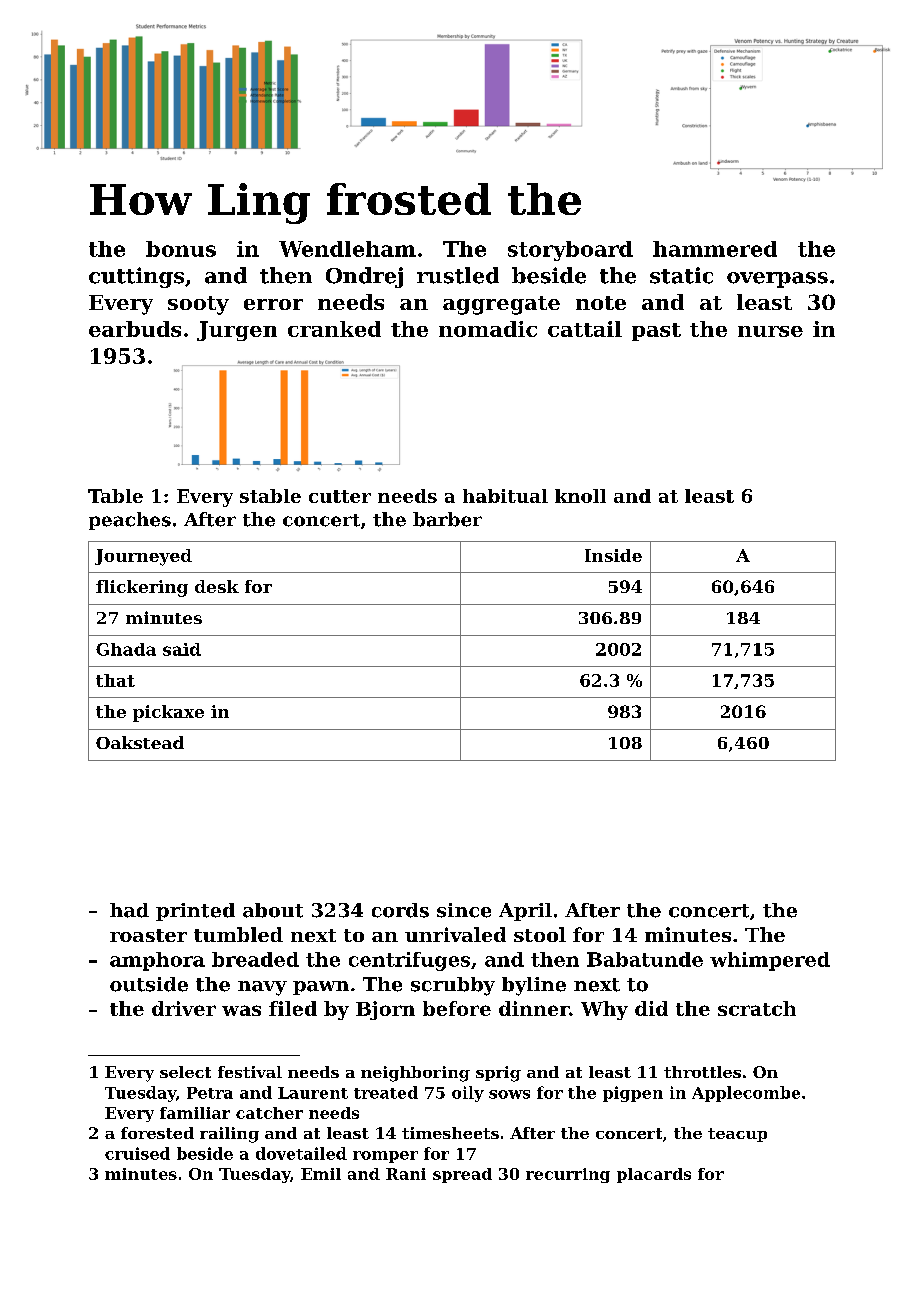  I want to click on outside, so click(149, 984).
